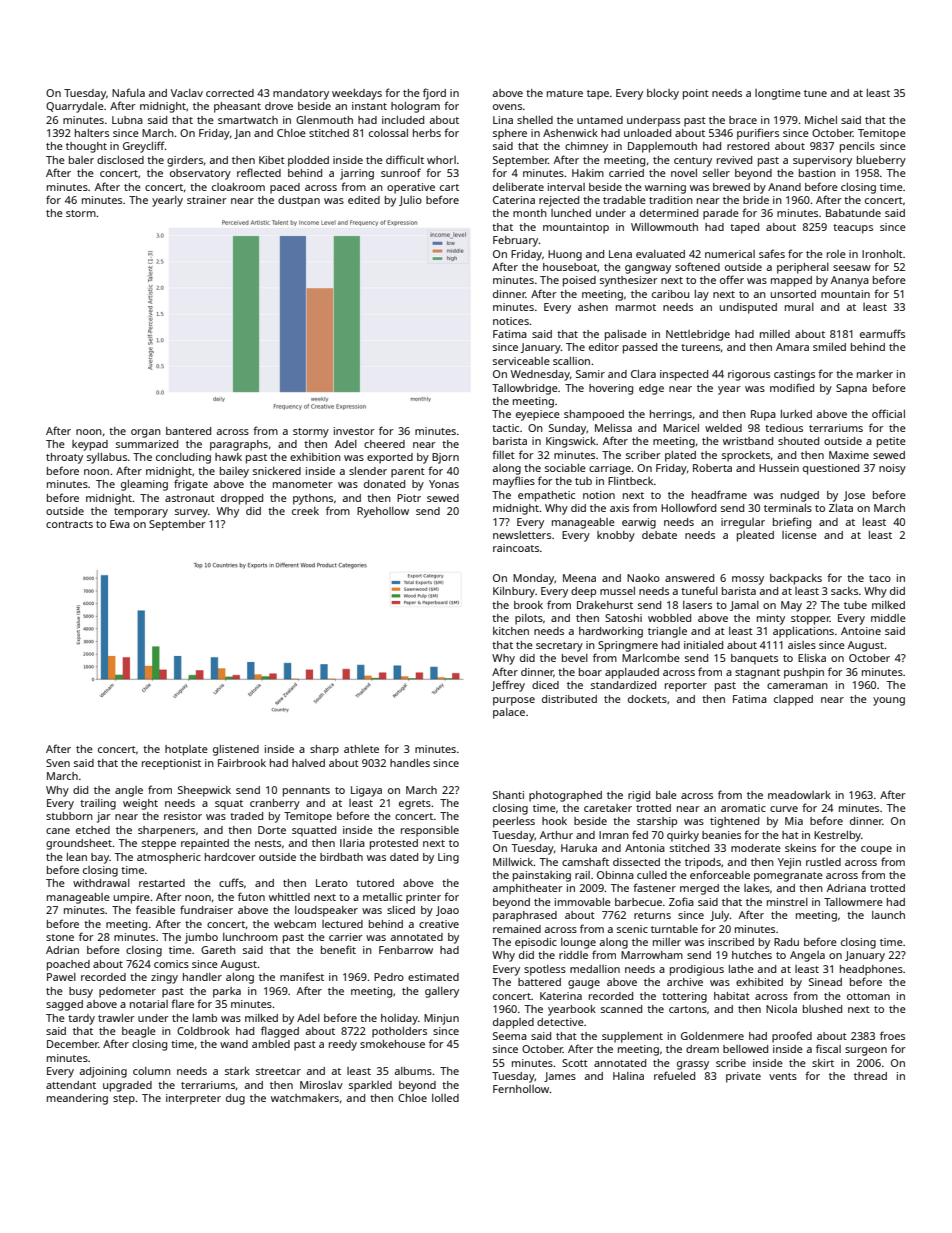 Image resolution: width=952 pixels, height=1233 pixels. Describe the element at coordinates (665, 188) in the screenshot. I see `warning` at that location.
